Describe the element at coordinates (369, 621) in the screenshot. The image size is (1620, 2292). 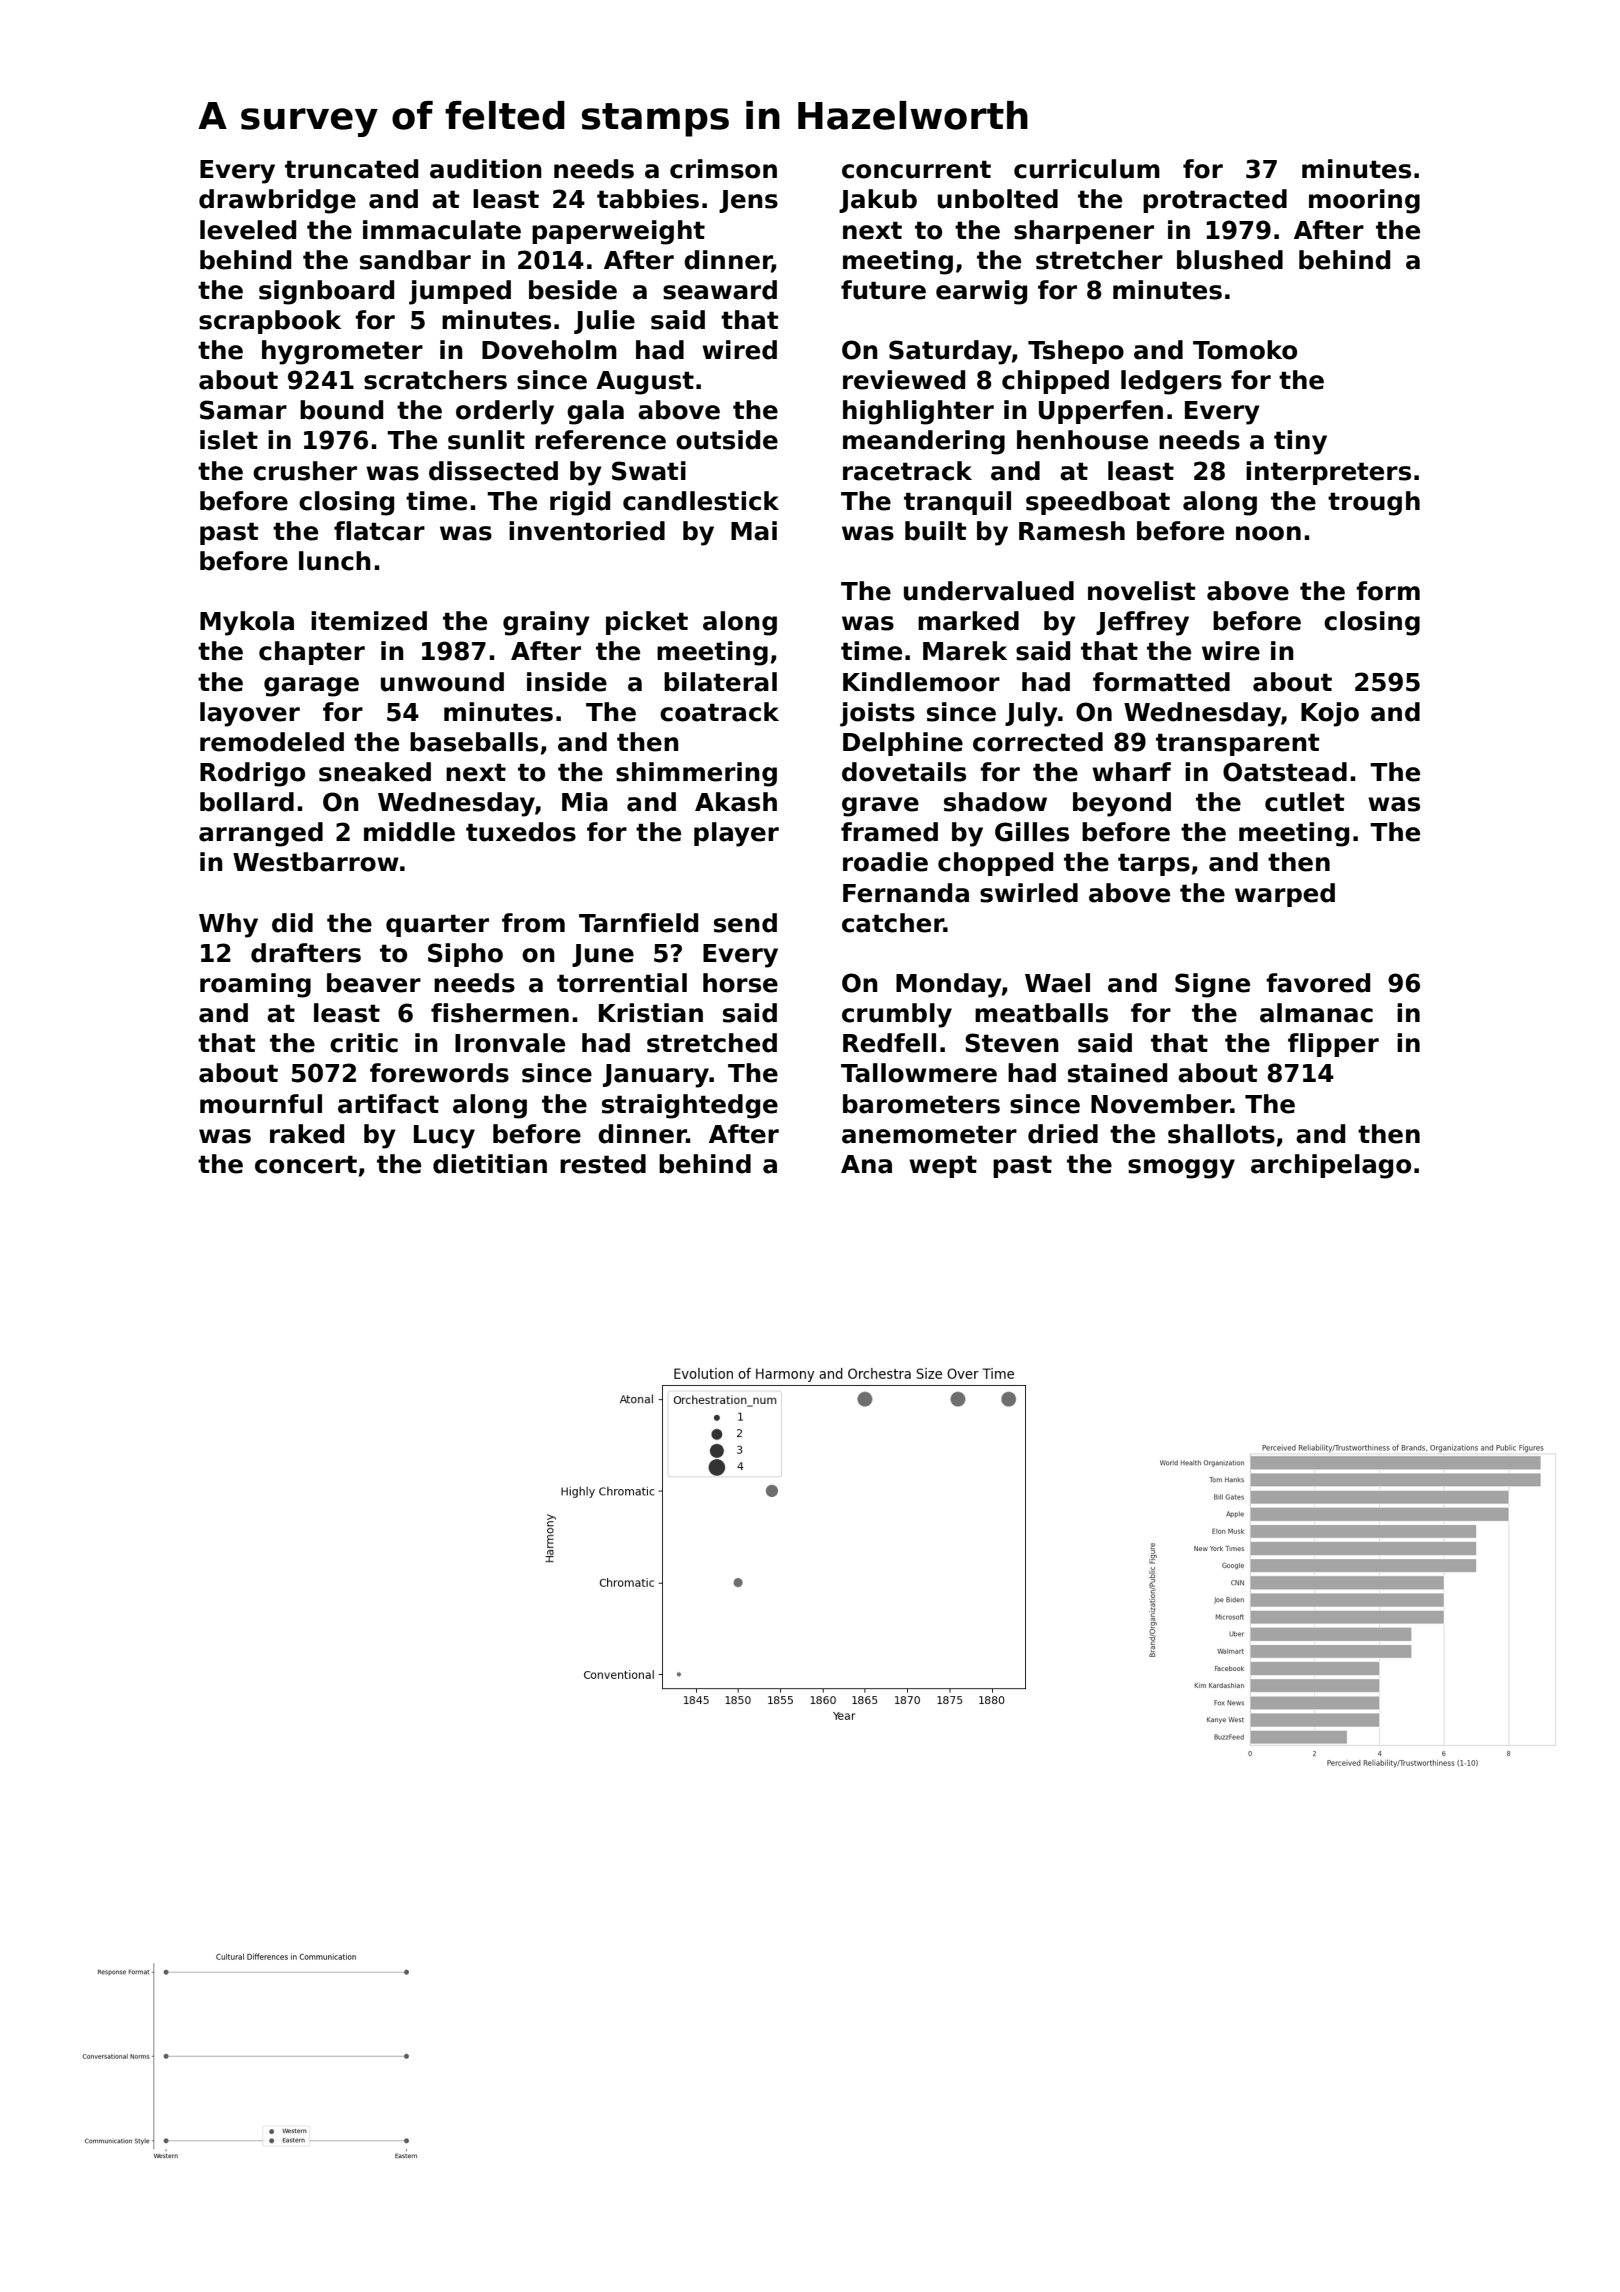
I see `itemized` at that location.
